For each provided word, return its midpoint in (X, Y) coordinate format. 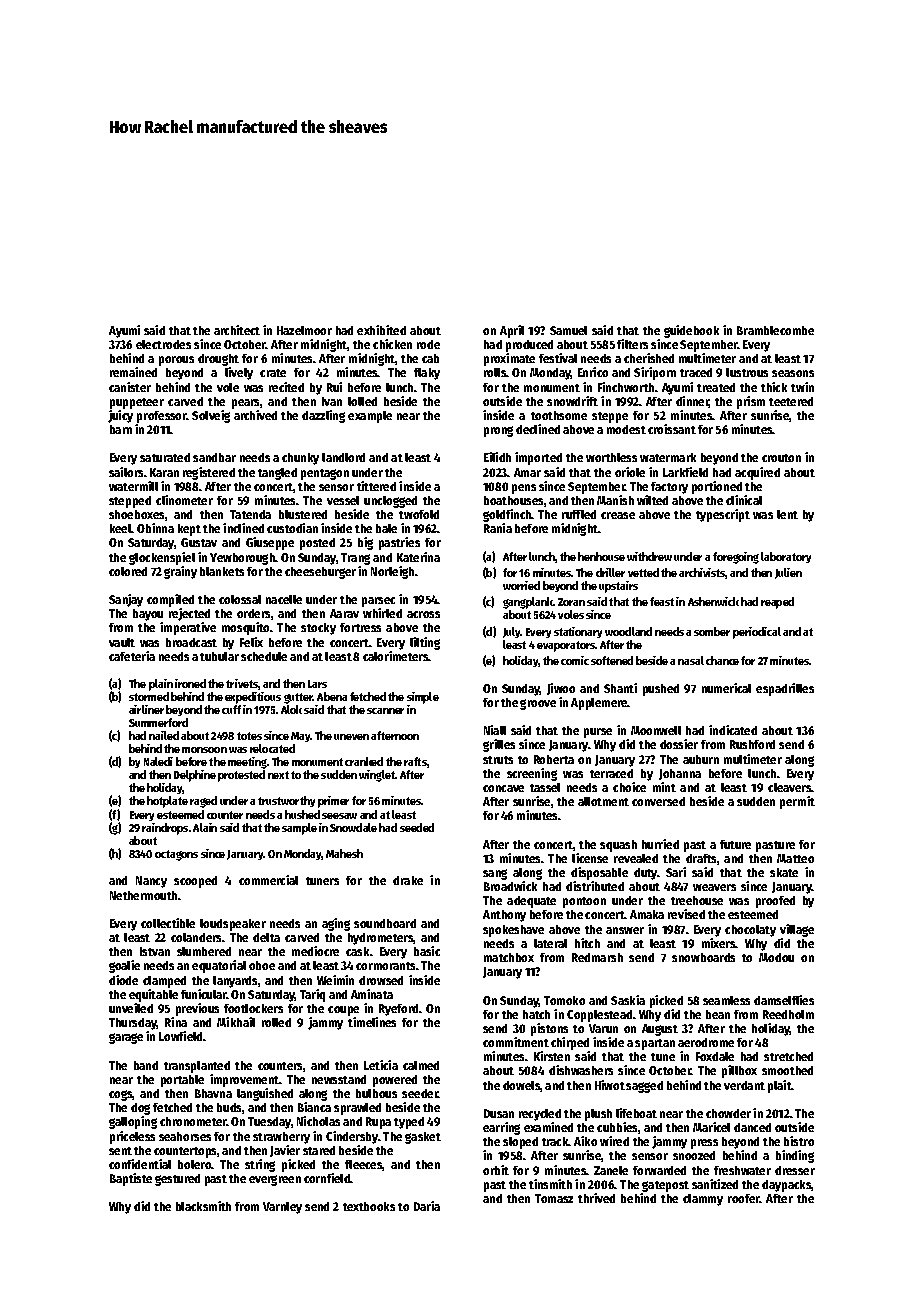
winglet (377, 776)
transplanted (197, 1067)
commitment (516, 1042)
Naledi (158, 761)
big (365, 543)
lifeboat (636, 1113)
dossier (679, 744)
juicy (120, 416)
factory (669, 488)
